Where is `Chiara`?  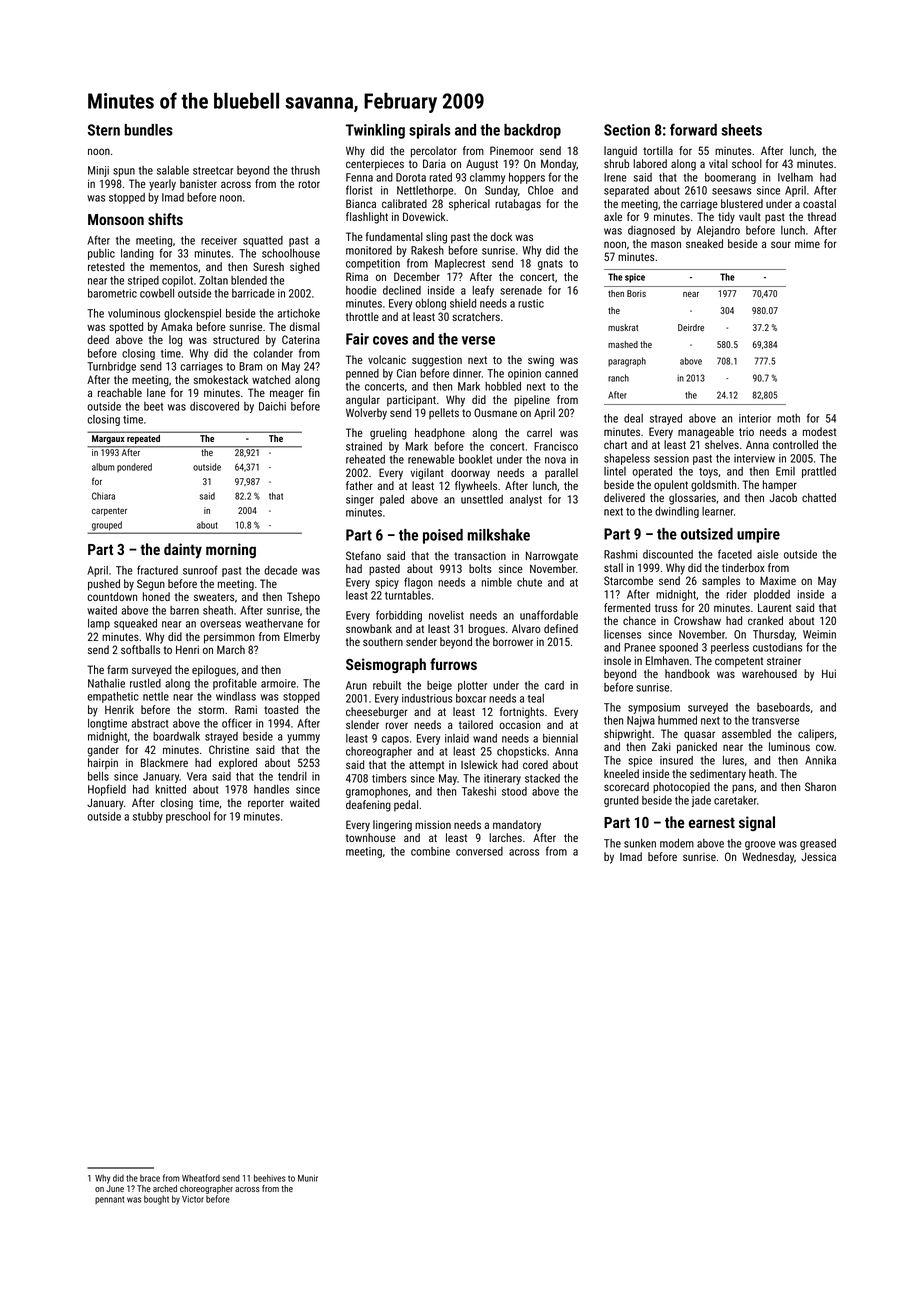
Chiara is located at coordinates (103, 496).
